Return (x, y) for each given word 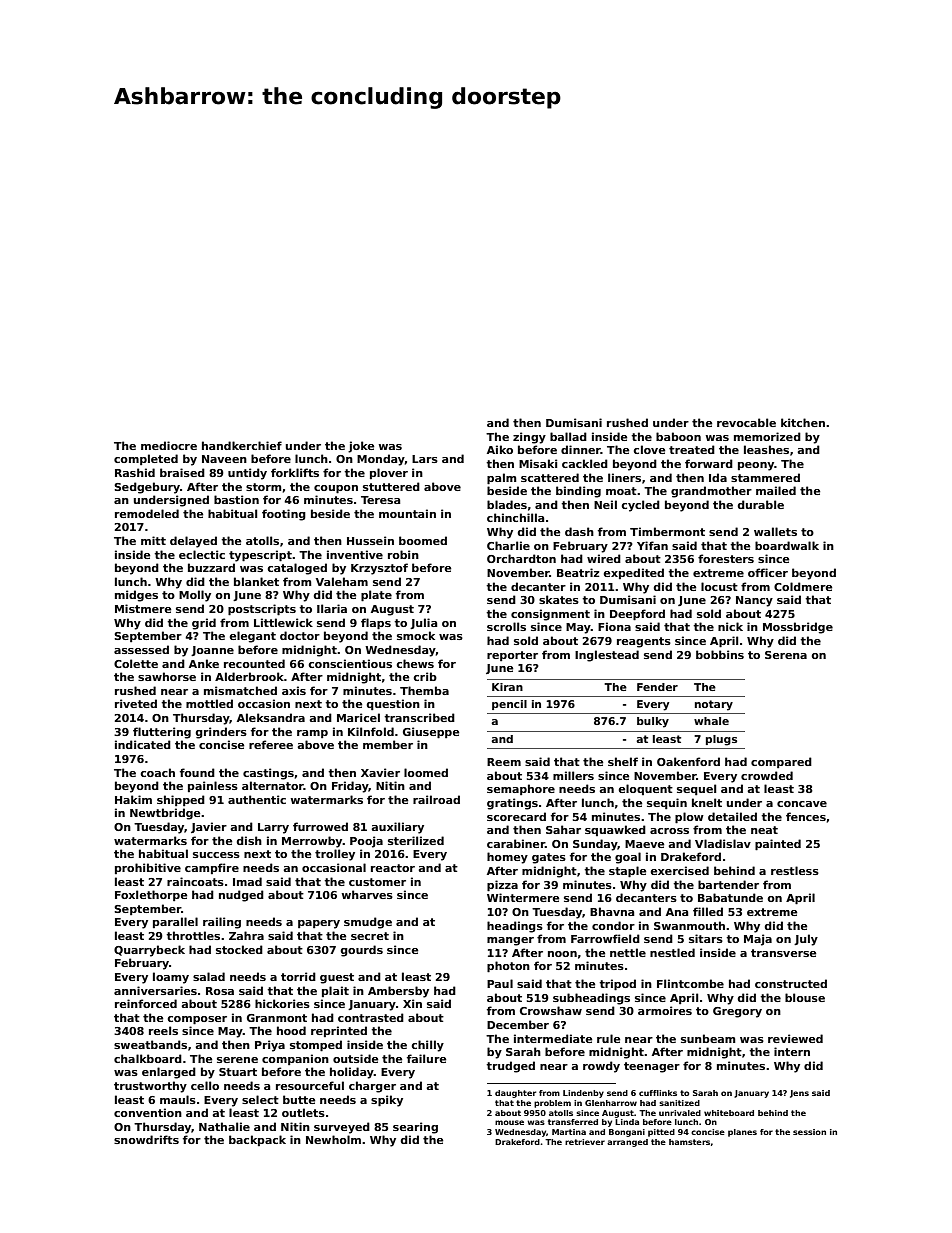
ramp (312, 734)
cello (205, 1085)
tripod (617, 984)
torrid (298, 976)
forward (709, 463)
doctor (300, 635)
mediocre (169, 445)
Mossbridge (798, 628)
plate (376, 595)
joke (361, 447)
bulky (653, 722)
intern (792, 1051)
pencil (509, 705)
